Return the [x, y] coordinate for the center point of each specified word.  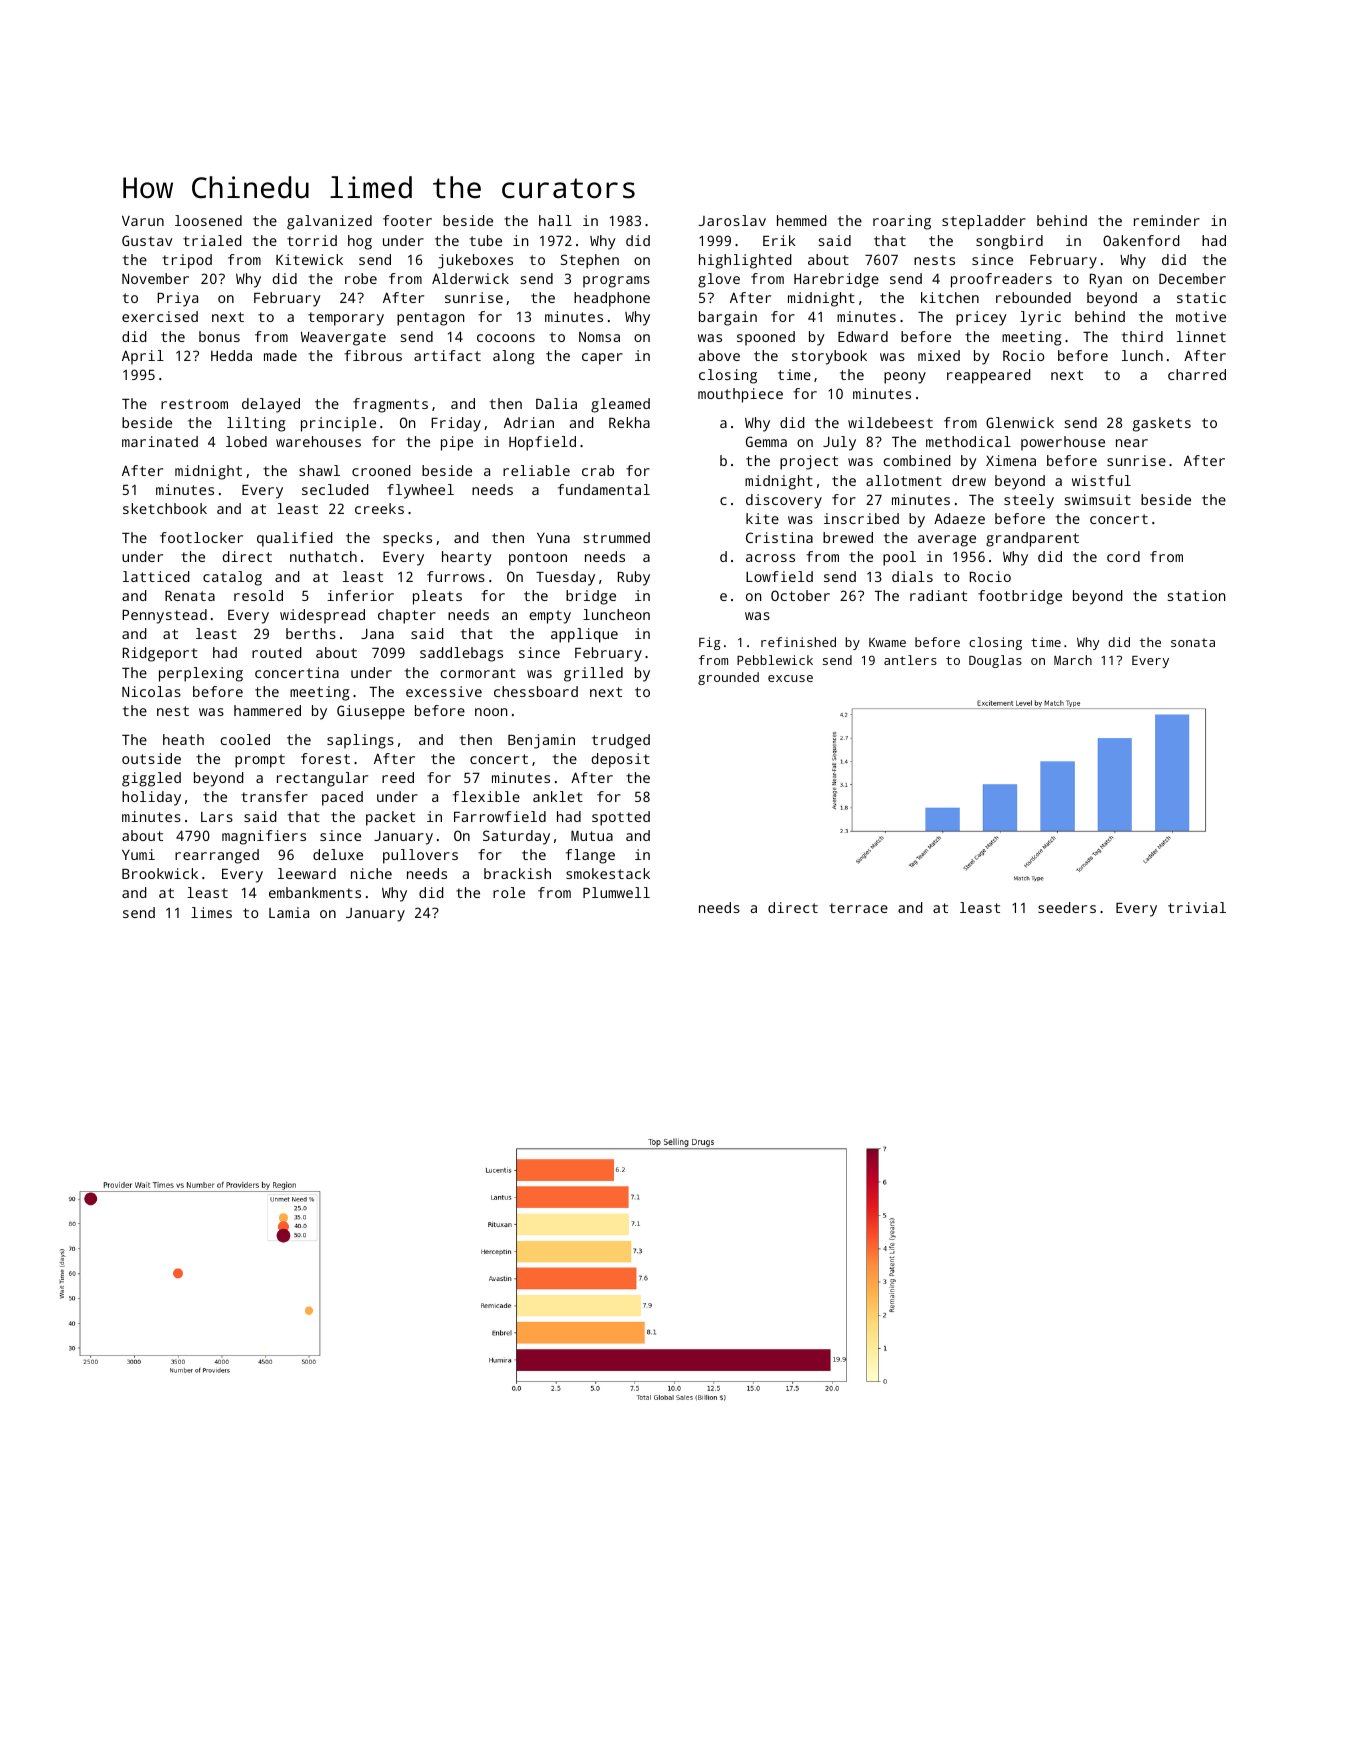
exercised [160, 316]
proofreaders [1001, 280]
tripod [187, 261]
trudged [621, 741]
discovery [784, 501]
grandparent [1032, 539]
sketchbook [165, 508]
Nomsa [599, 337]
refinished [798, 642]
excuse [790, 678]
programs [616, 282]
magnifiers [264, 837]
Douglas [995, 661]
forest [325, 758]
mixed [939, 355]
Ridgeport [160, 654]
